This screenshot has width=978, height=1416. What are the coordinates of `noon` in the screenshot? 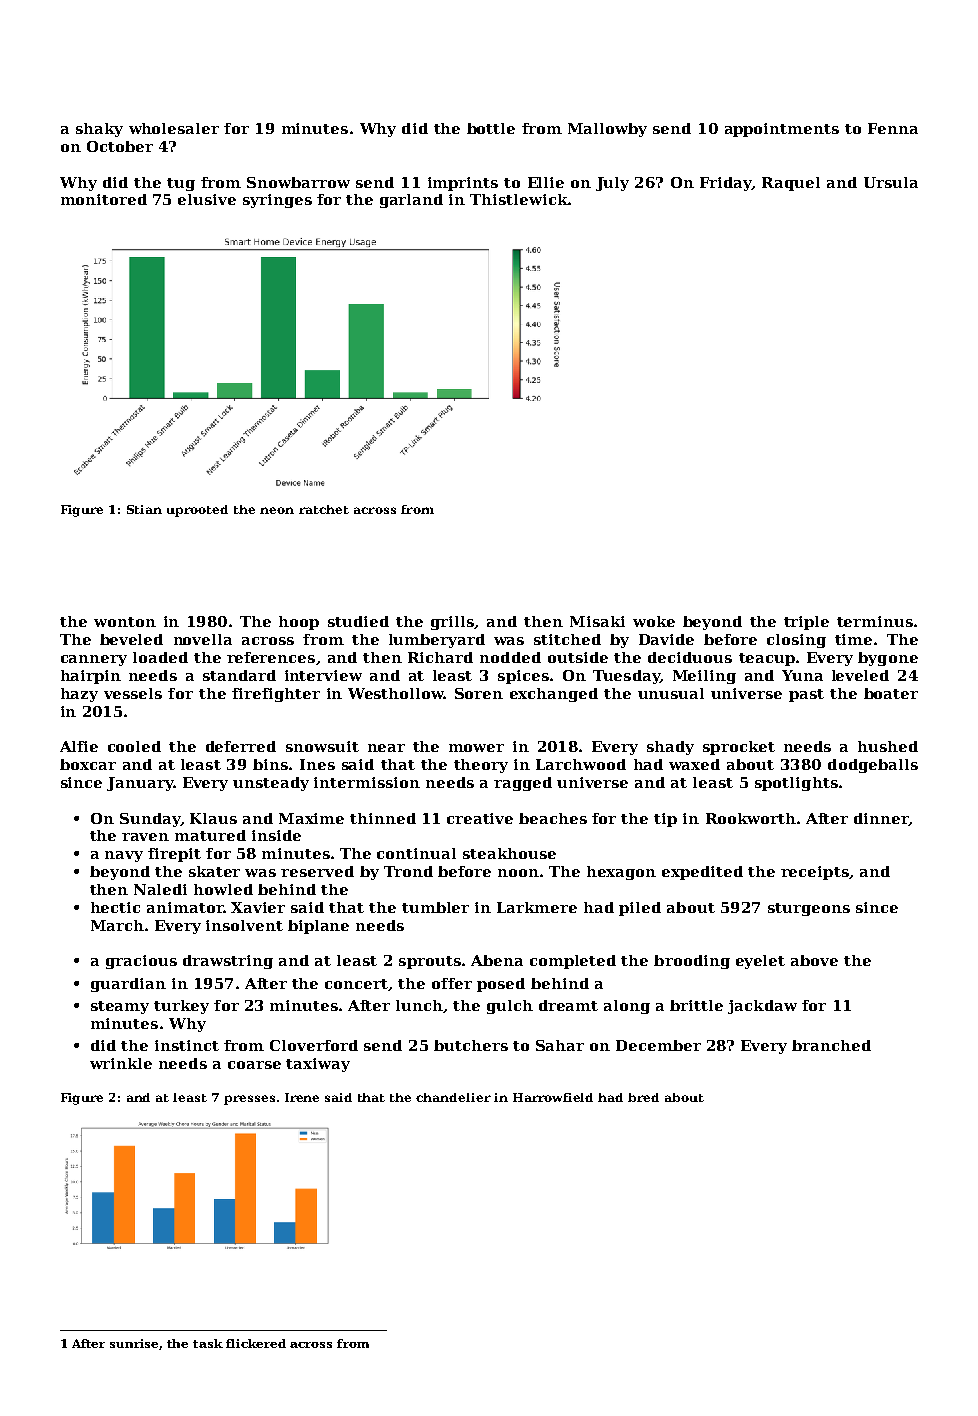 It's located at (518, 873).
